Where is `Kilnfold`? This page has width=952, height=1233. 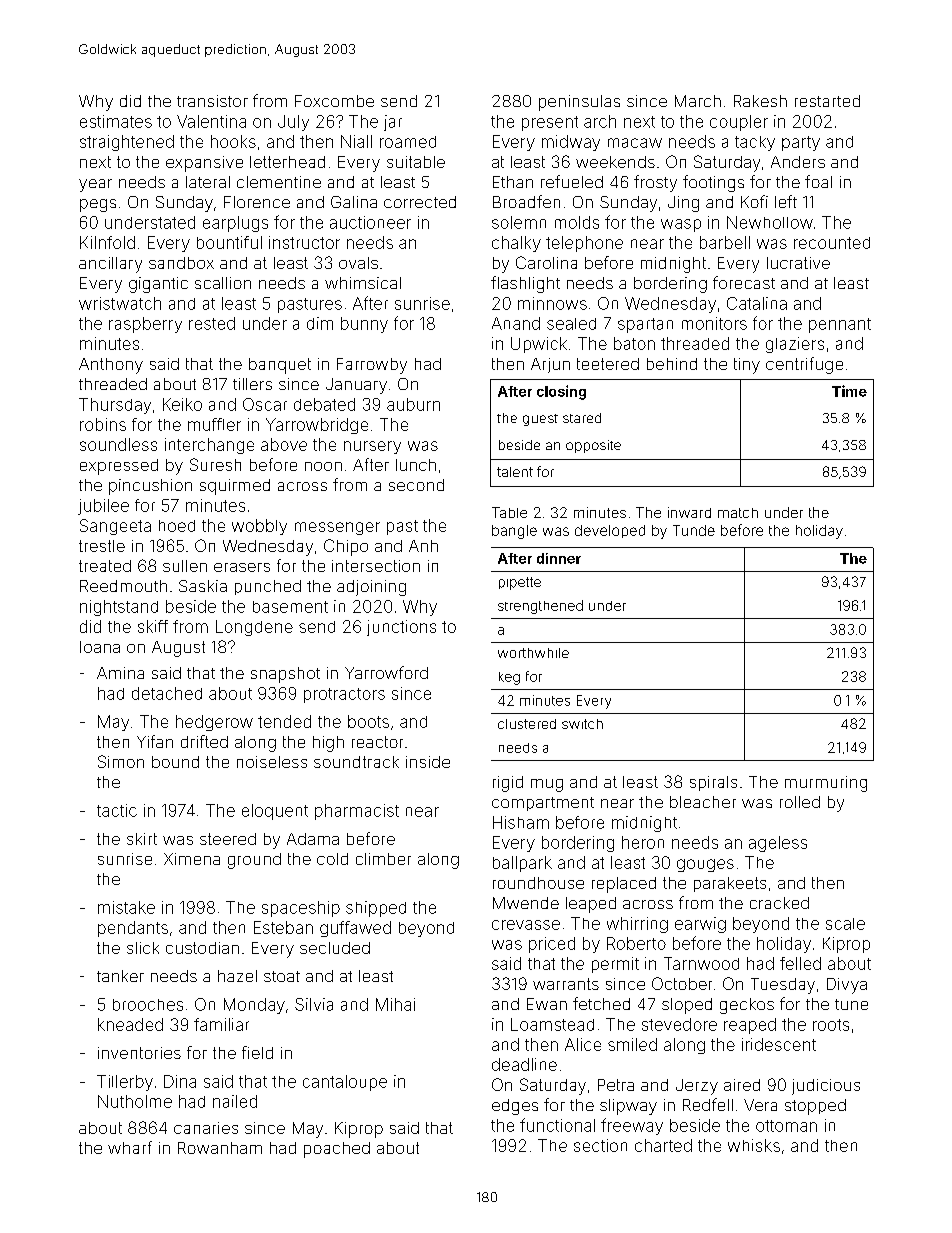 Kilnfold is located at coordinates (107, 242).
